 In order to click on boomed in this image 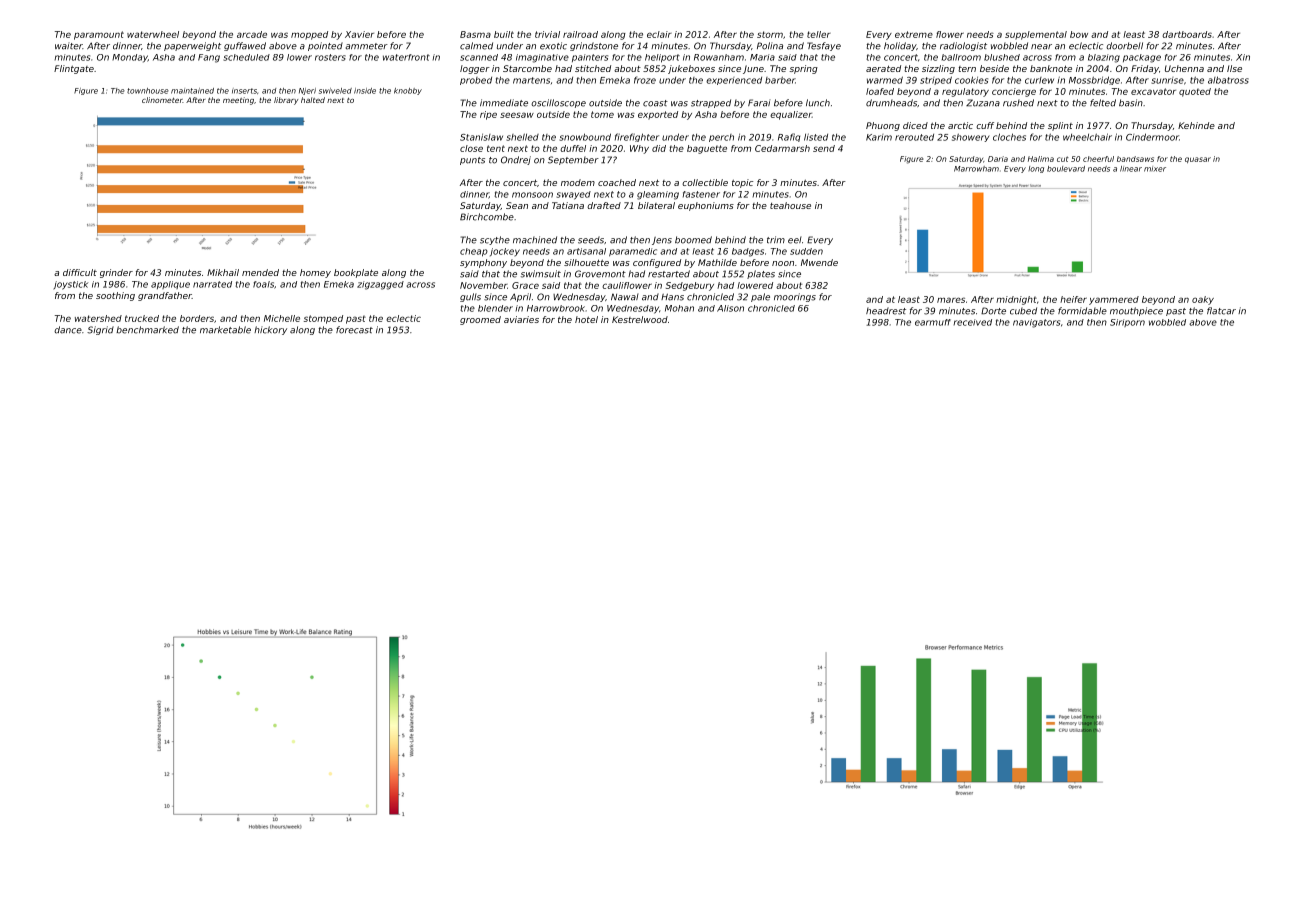, I will do `click(693, 240)`.
